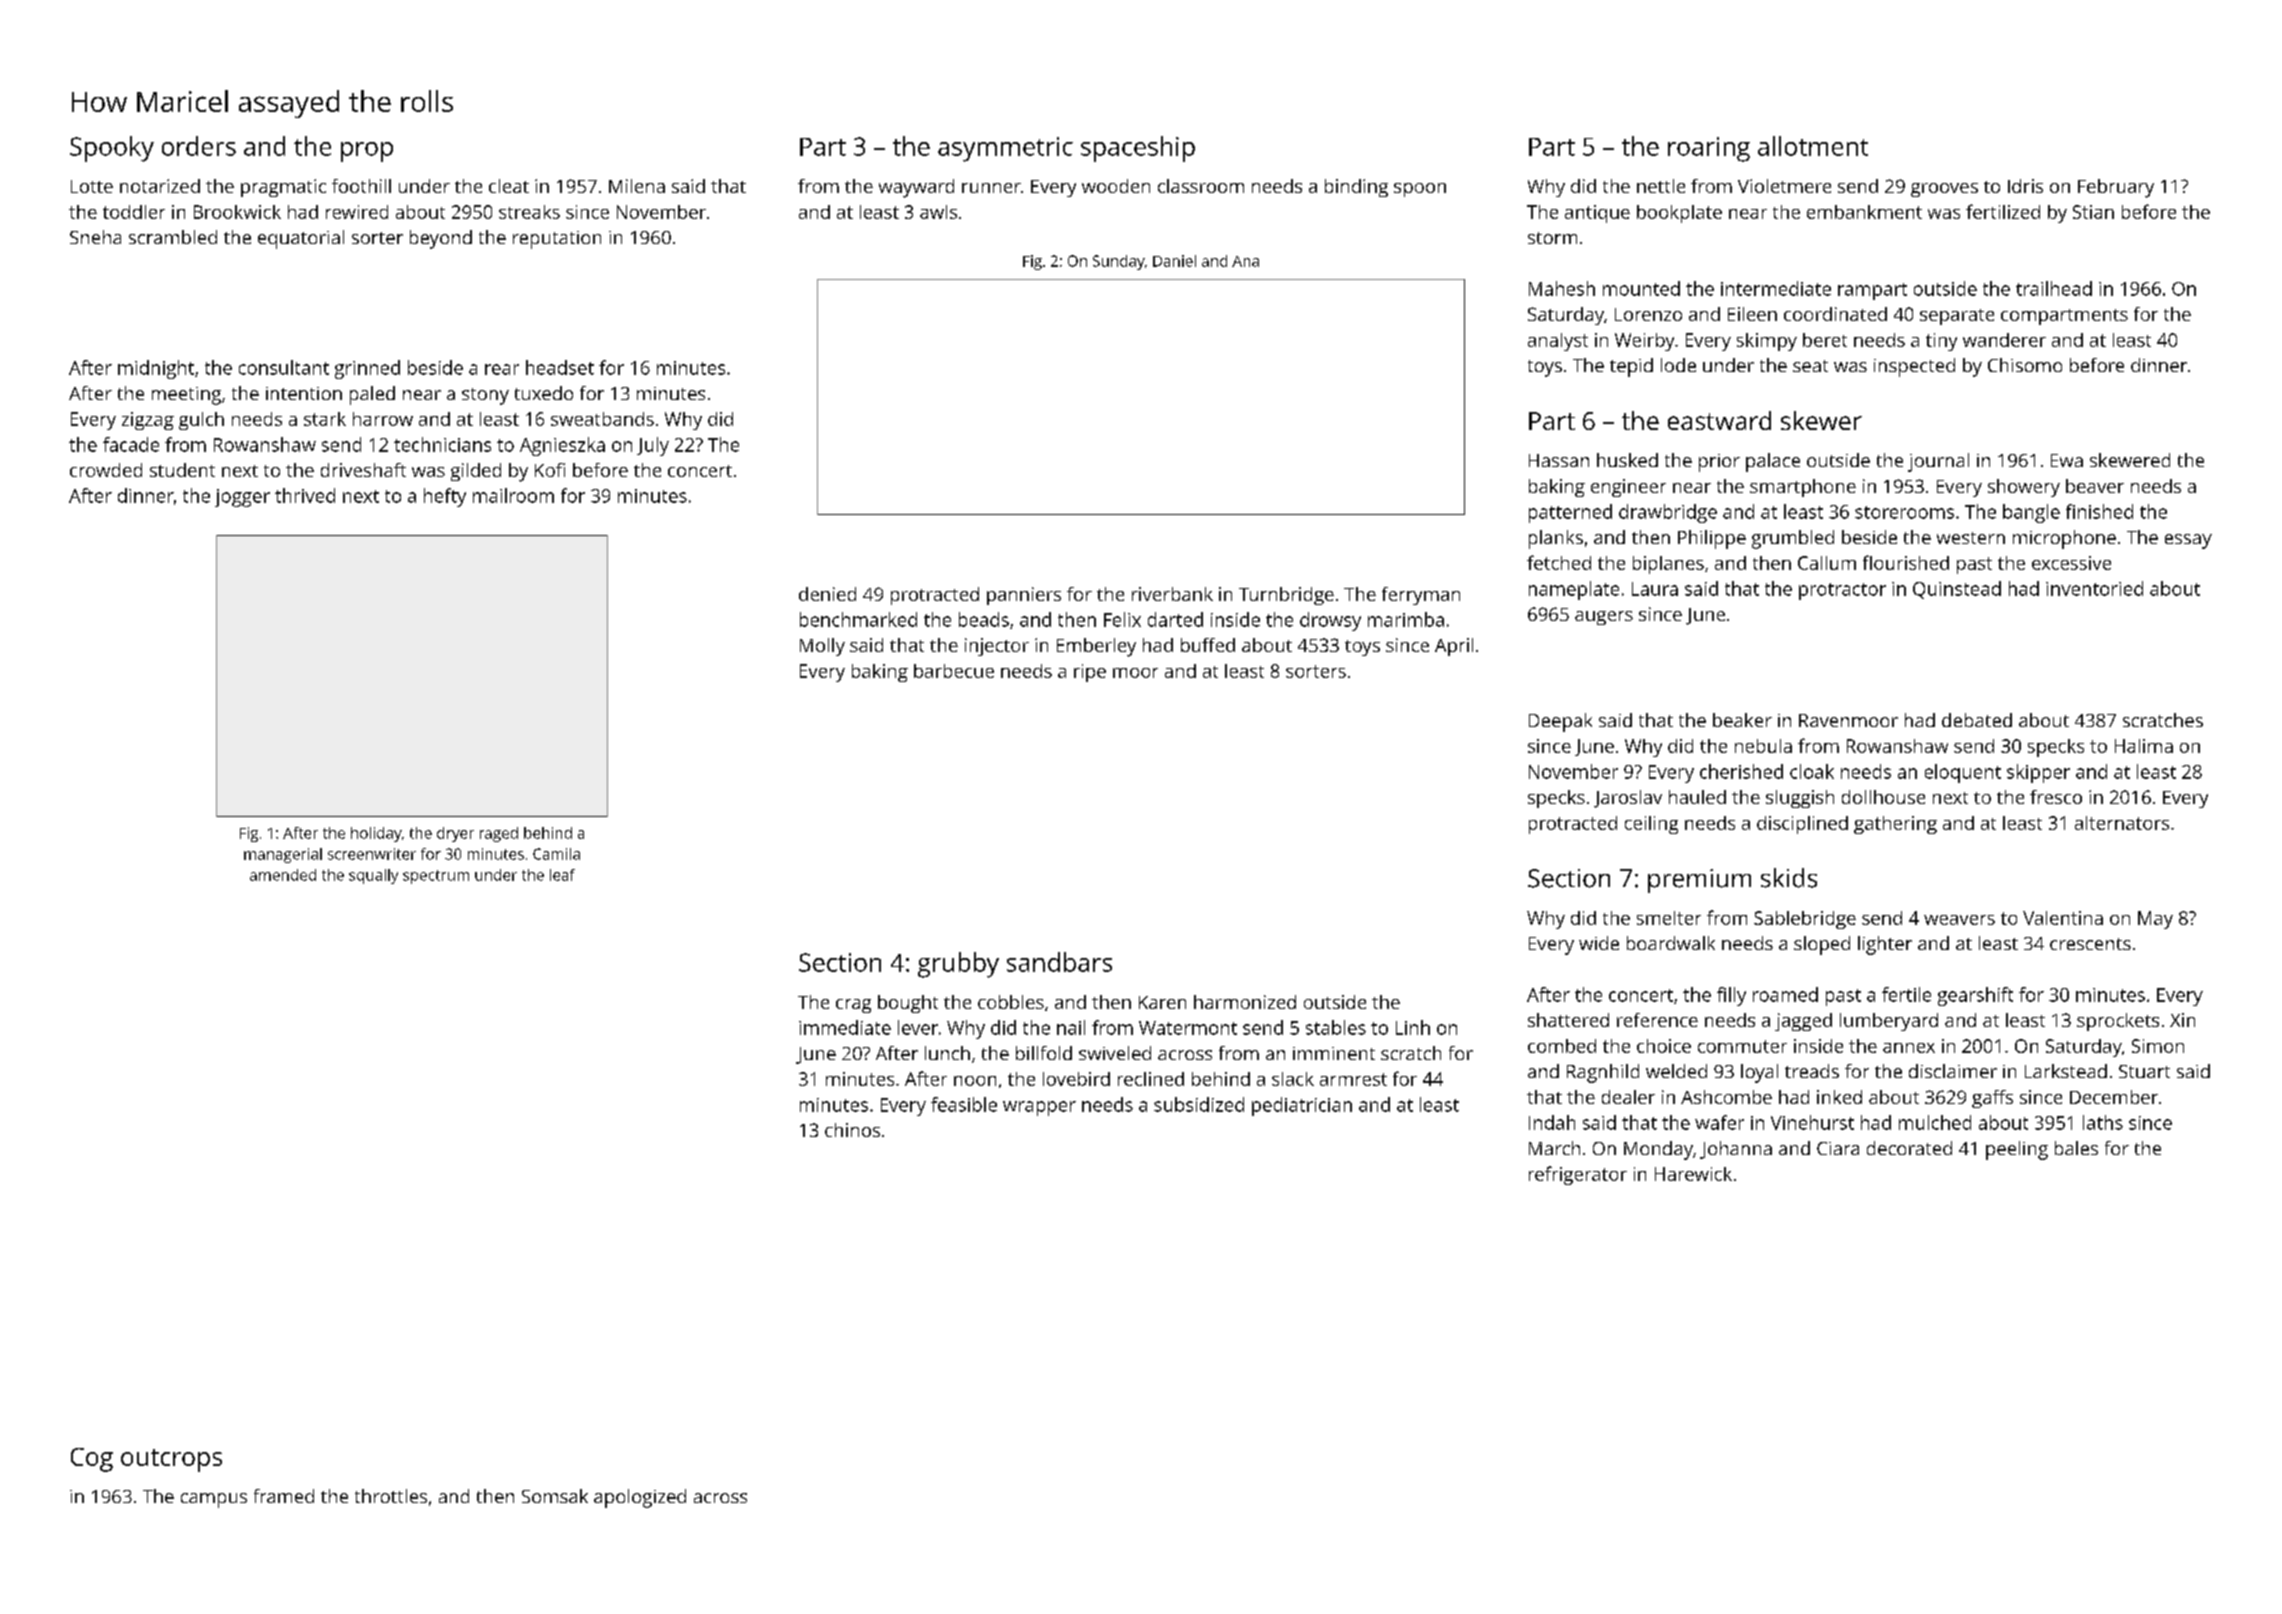 Image resolution: width=2282 pixels, height=1614 pixels. Describe the element at coordinates (171, 1460) in the screenshot. I see `outcrops` at that location.
